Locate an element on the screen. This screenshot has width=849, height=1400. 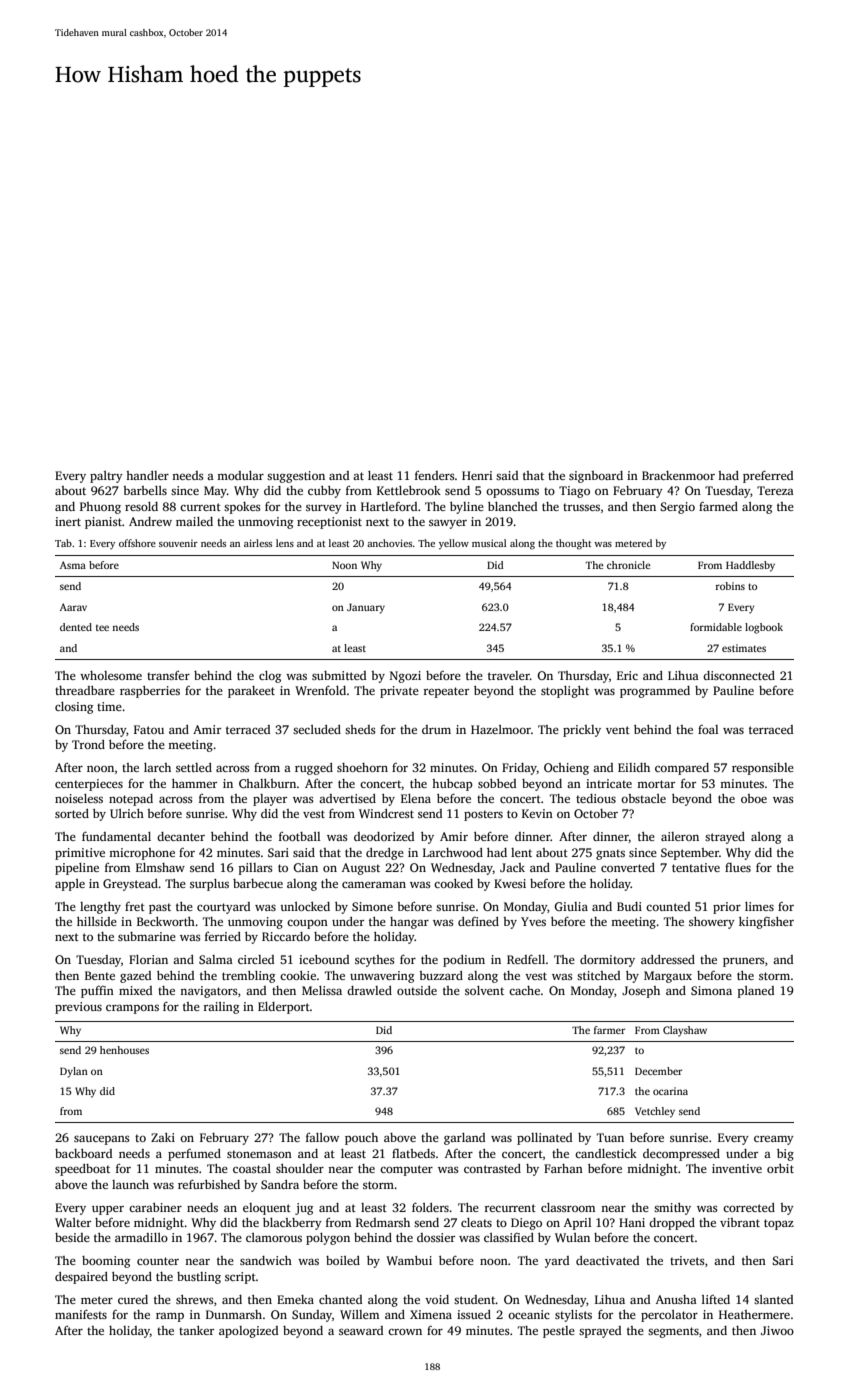
trusses is located at coordinates (581, 507).
